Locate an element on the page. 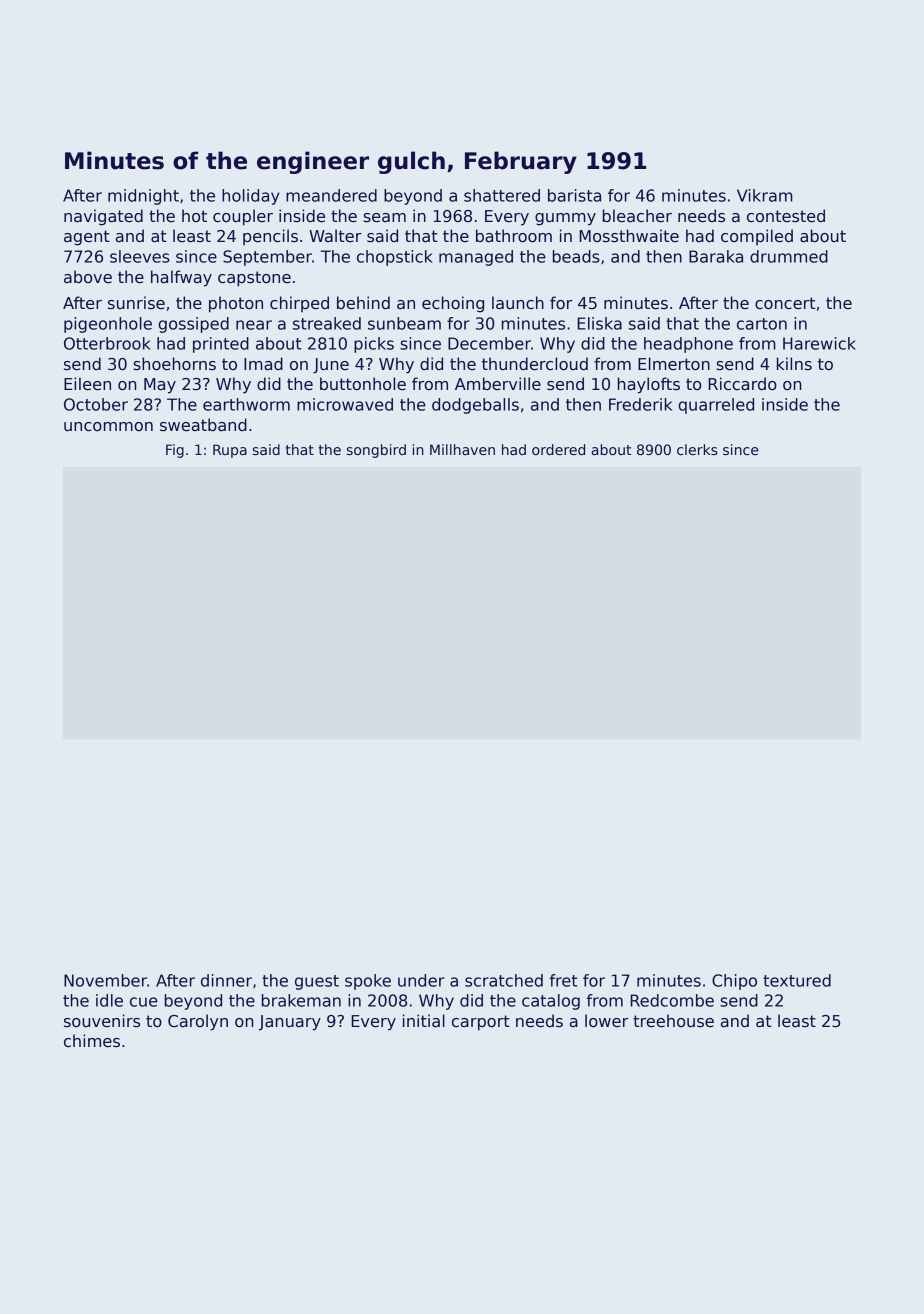 The width and height of the image is (924, 1314). Vikram is located at coordinates (765, 195).
